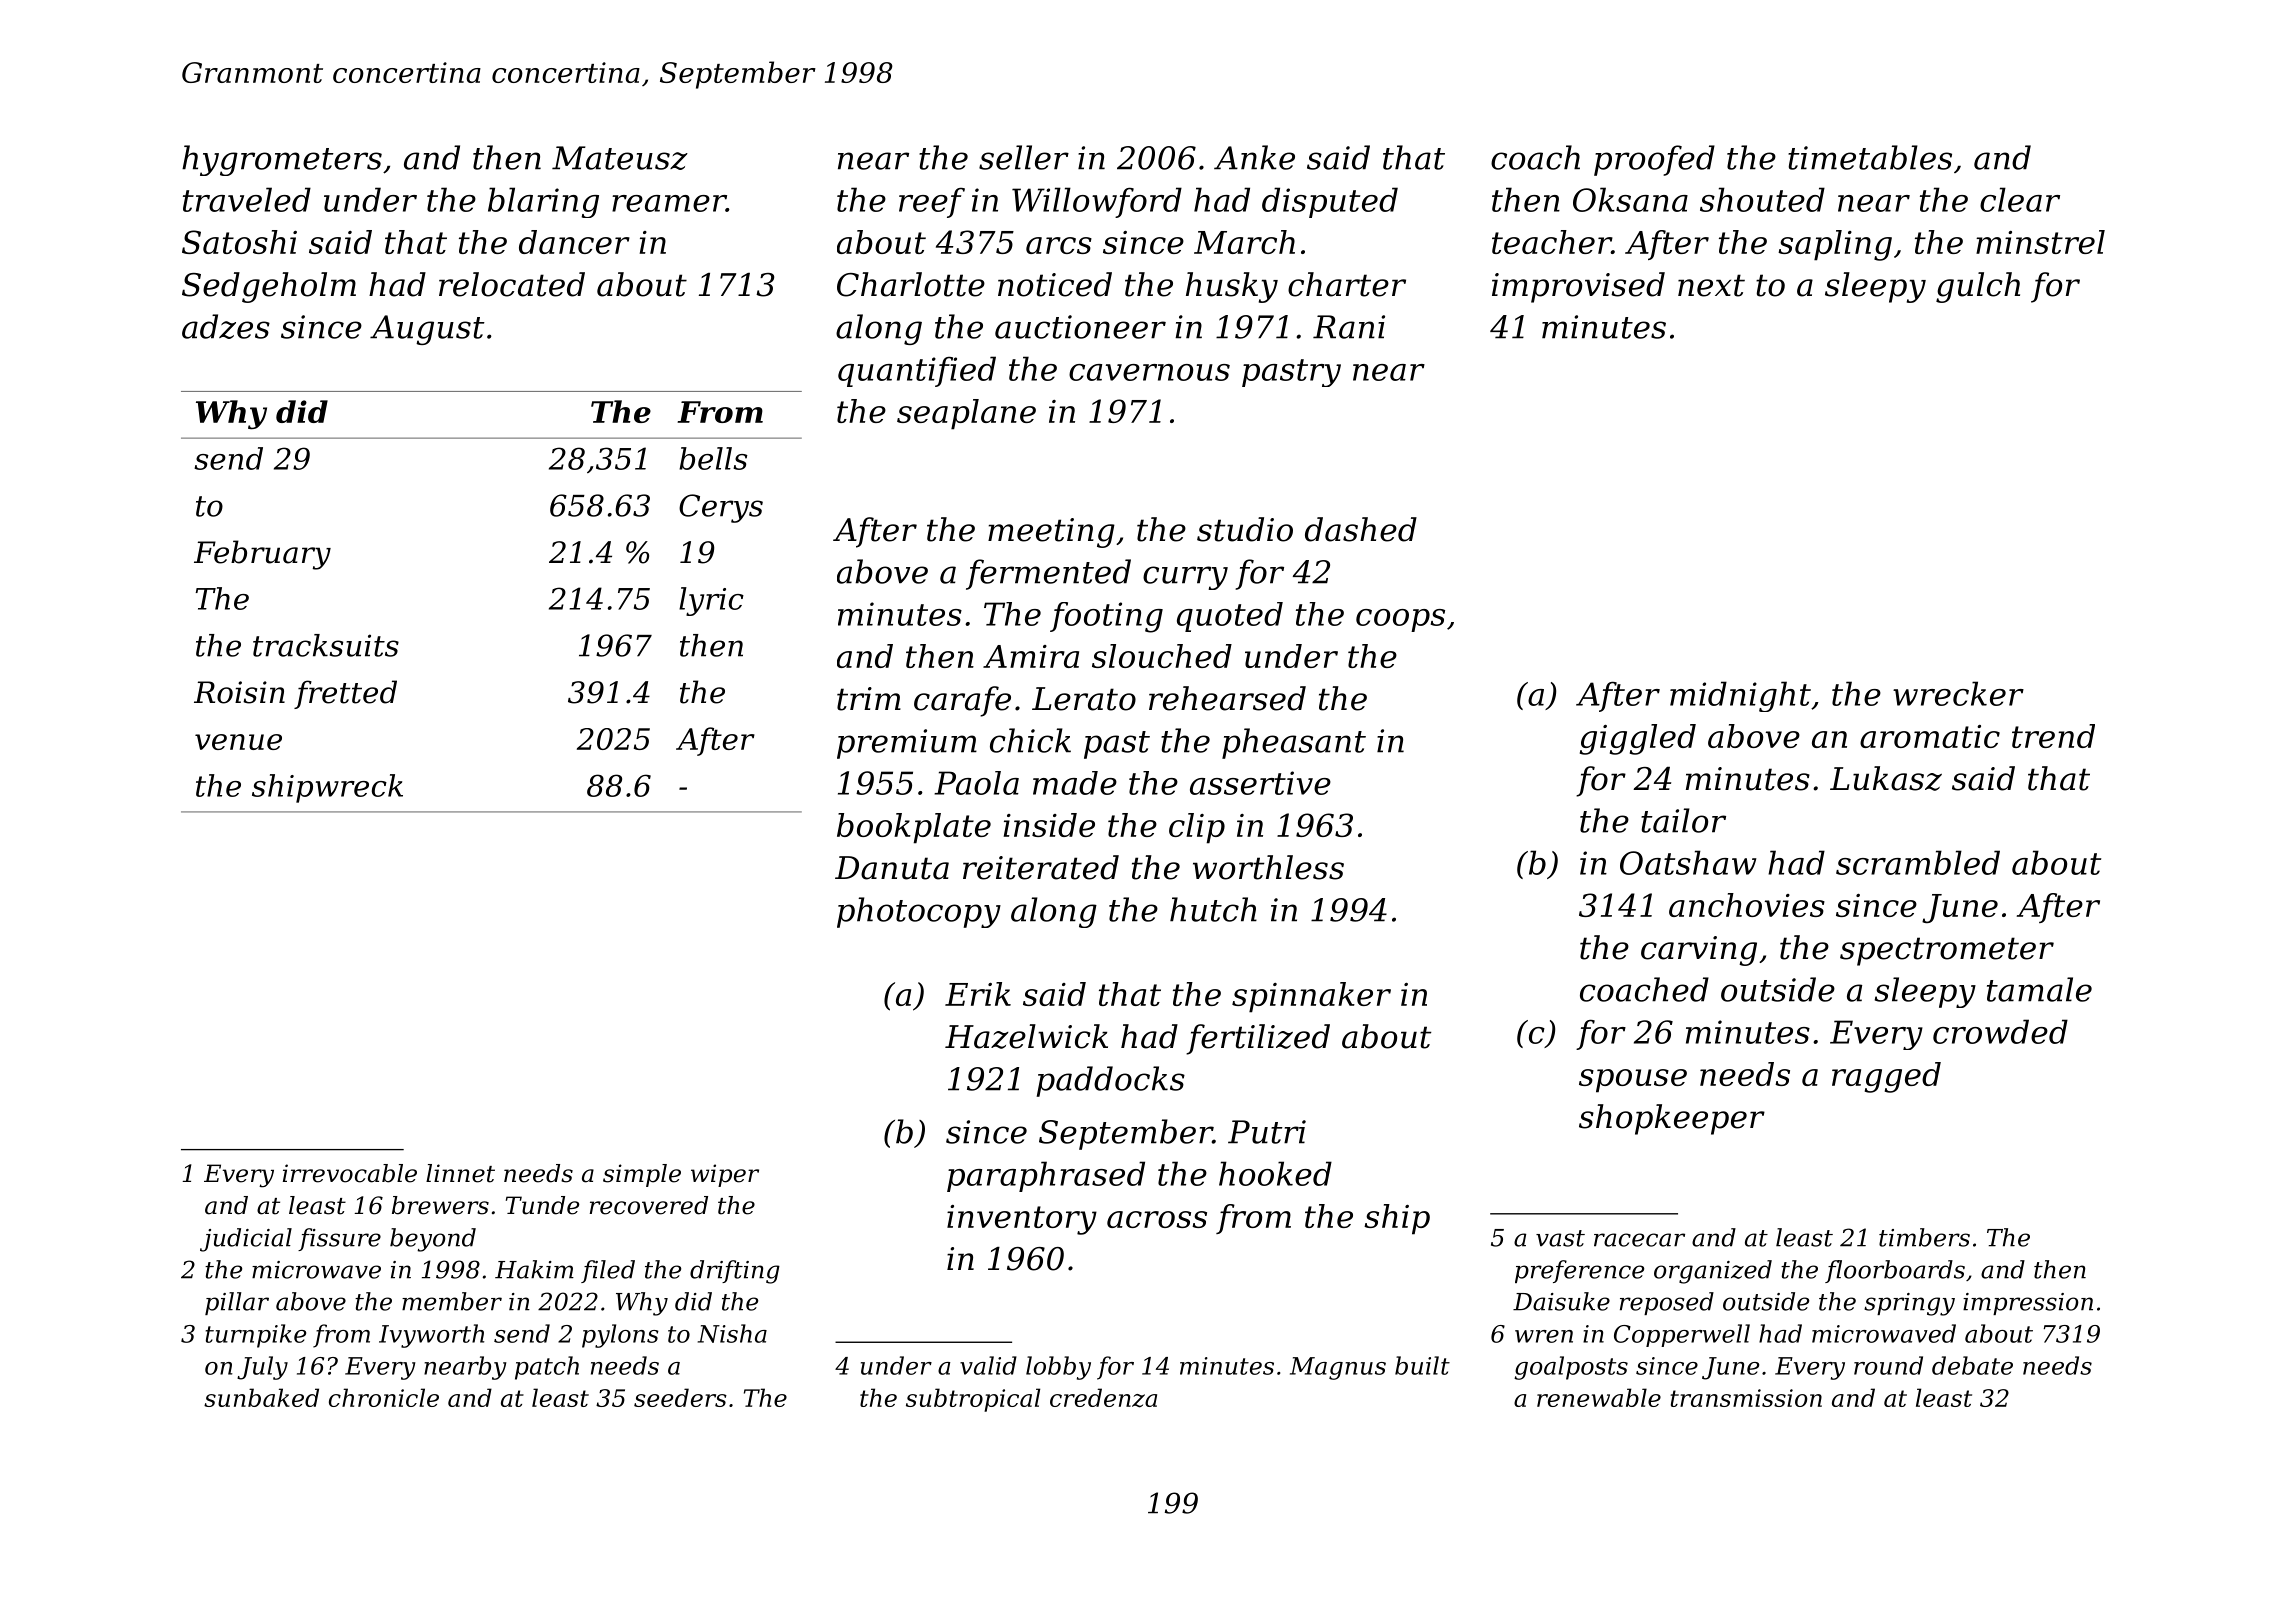 The height and width of the screenshot is (1620, 2292). What do you see at coordinates (1560, 1238) in the screenshot?
I see `vast` at bounding box center [1560, 1238].
